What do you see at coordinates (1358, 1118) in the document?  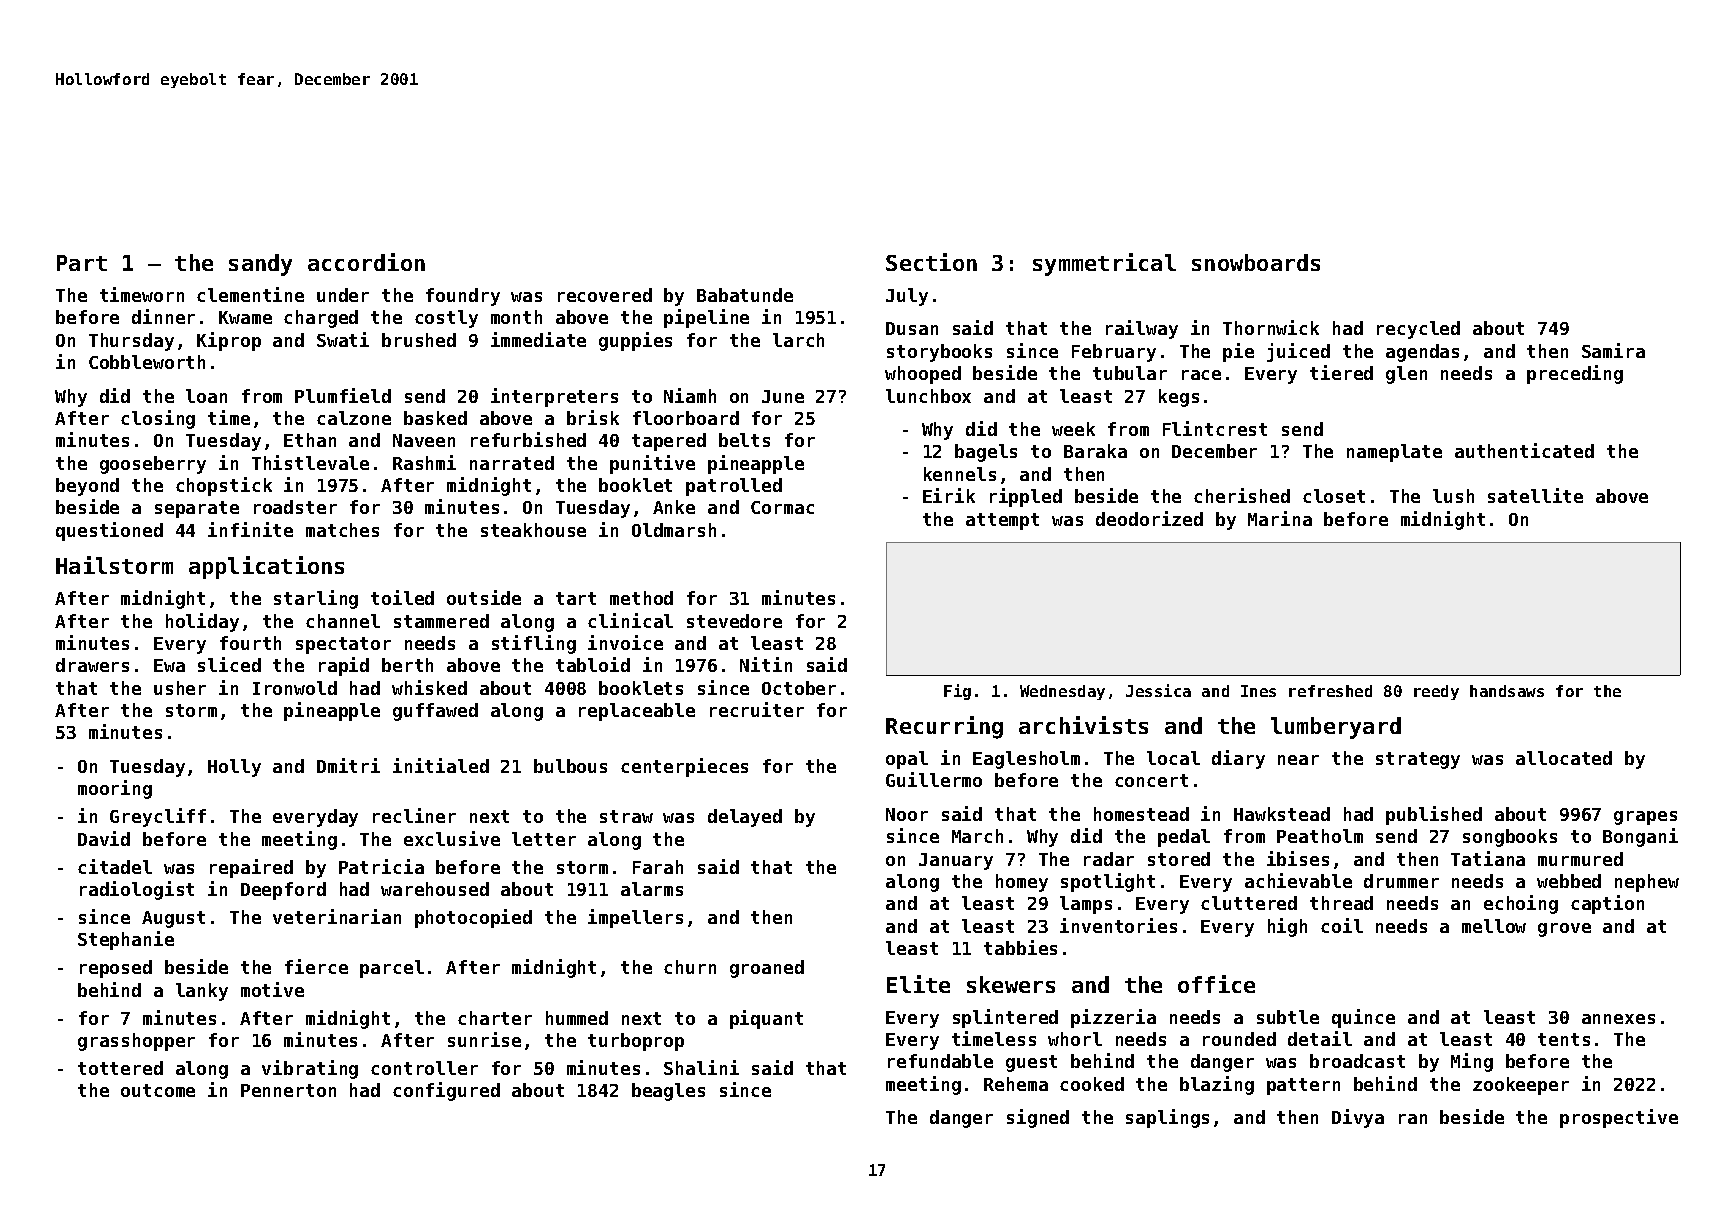 I see `Divya` at bounding box center [1358, 1118].
